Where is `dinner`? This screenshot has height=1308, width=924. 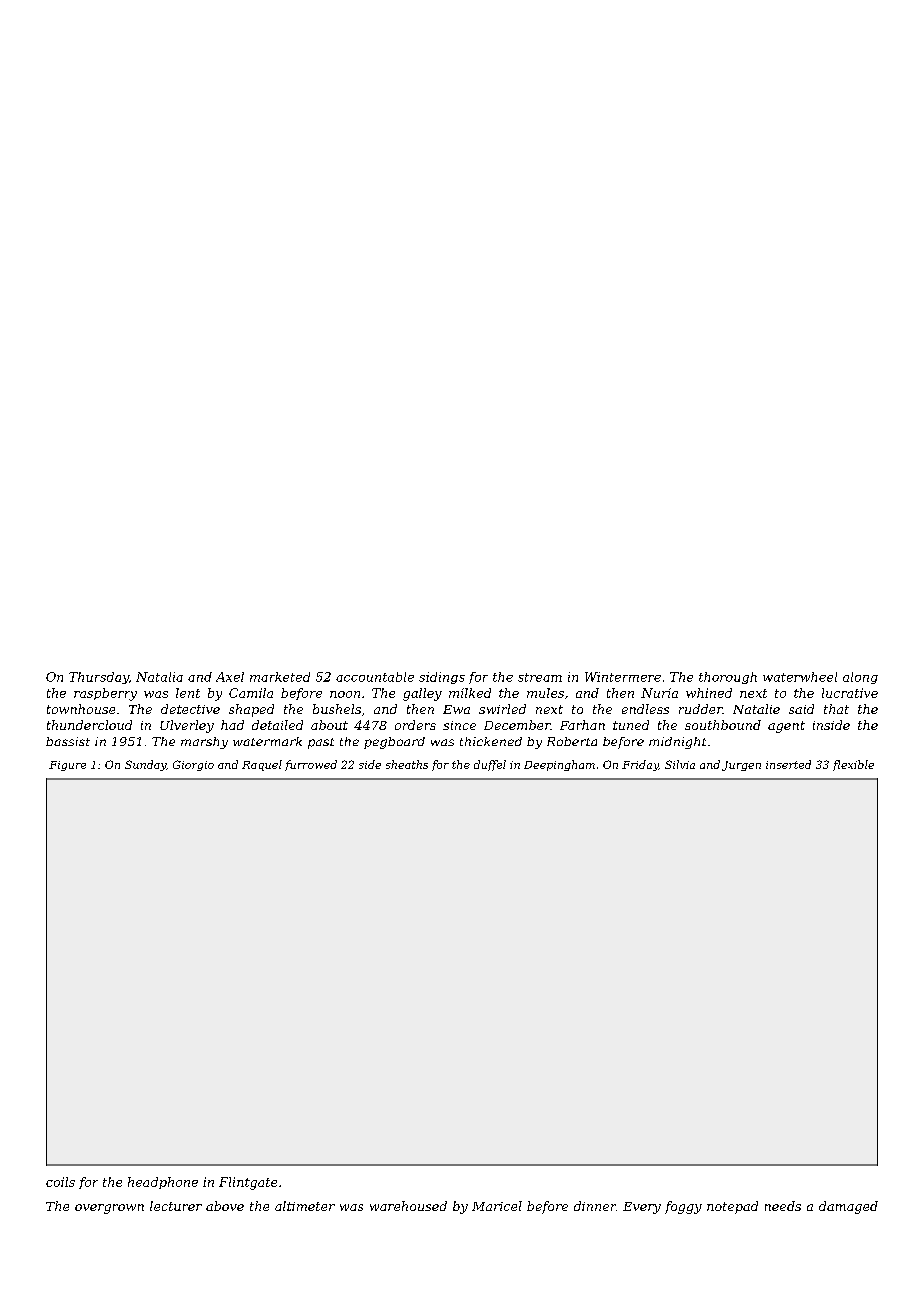
dinner is located at coordinates (595, 1206).
